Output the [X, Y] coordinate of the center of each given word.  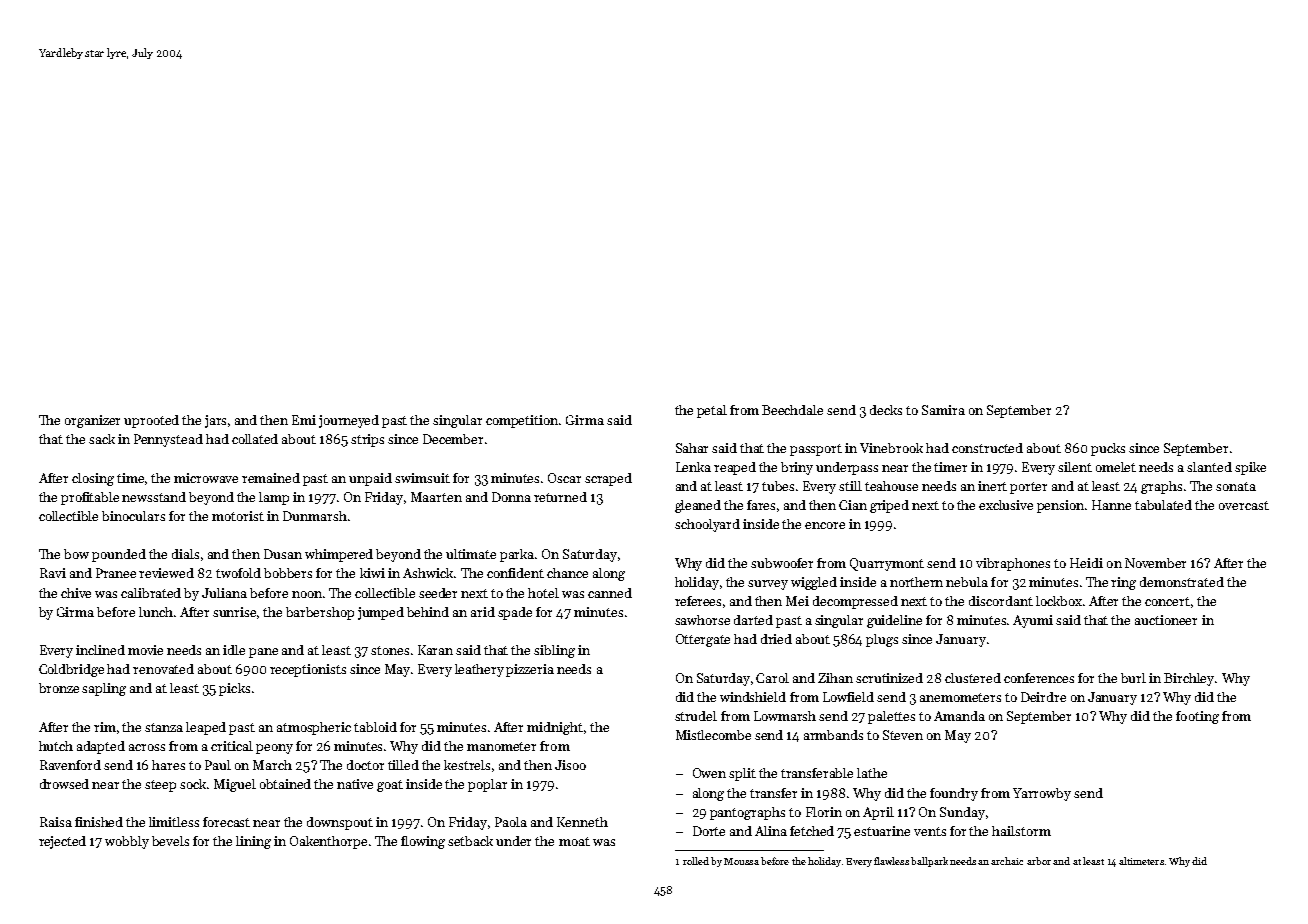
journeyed [349, 421]
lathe [872, 773]
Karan [435, 650]
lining [253, 842]
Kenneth [582, 822]
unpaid [370, 479]
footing [1197, 717]
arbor [1039, 861]
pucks [1108, 449]
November [1155, 563]
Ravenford [70, 765]
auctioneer [1166, 620]
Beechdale [792, 410]
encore [825, 525]
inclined [100, 650]
